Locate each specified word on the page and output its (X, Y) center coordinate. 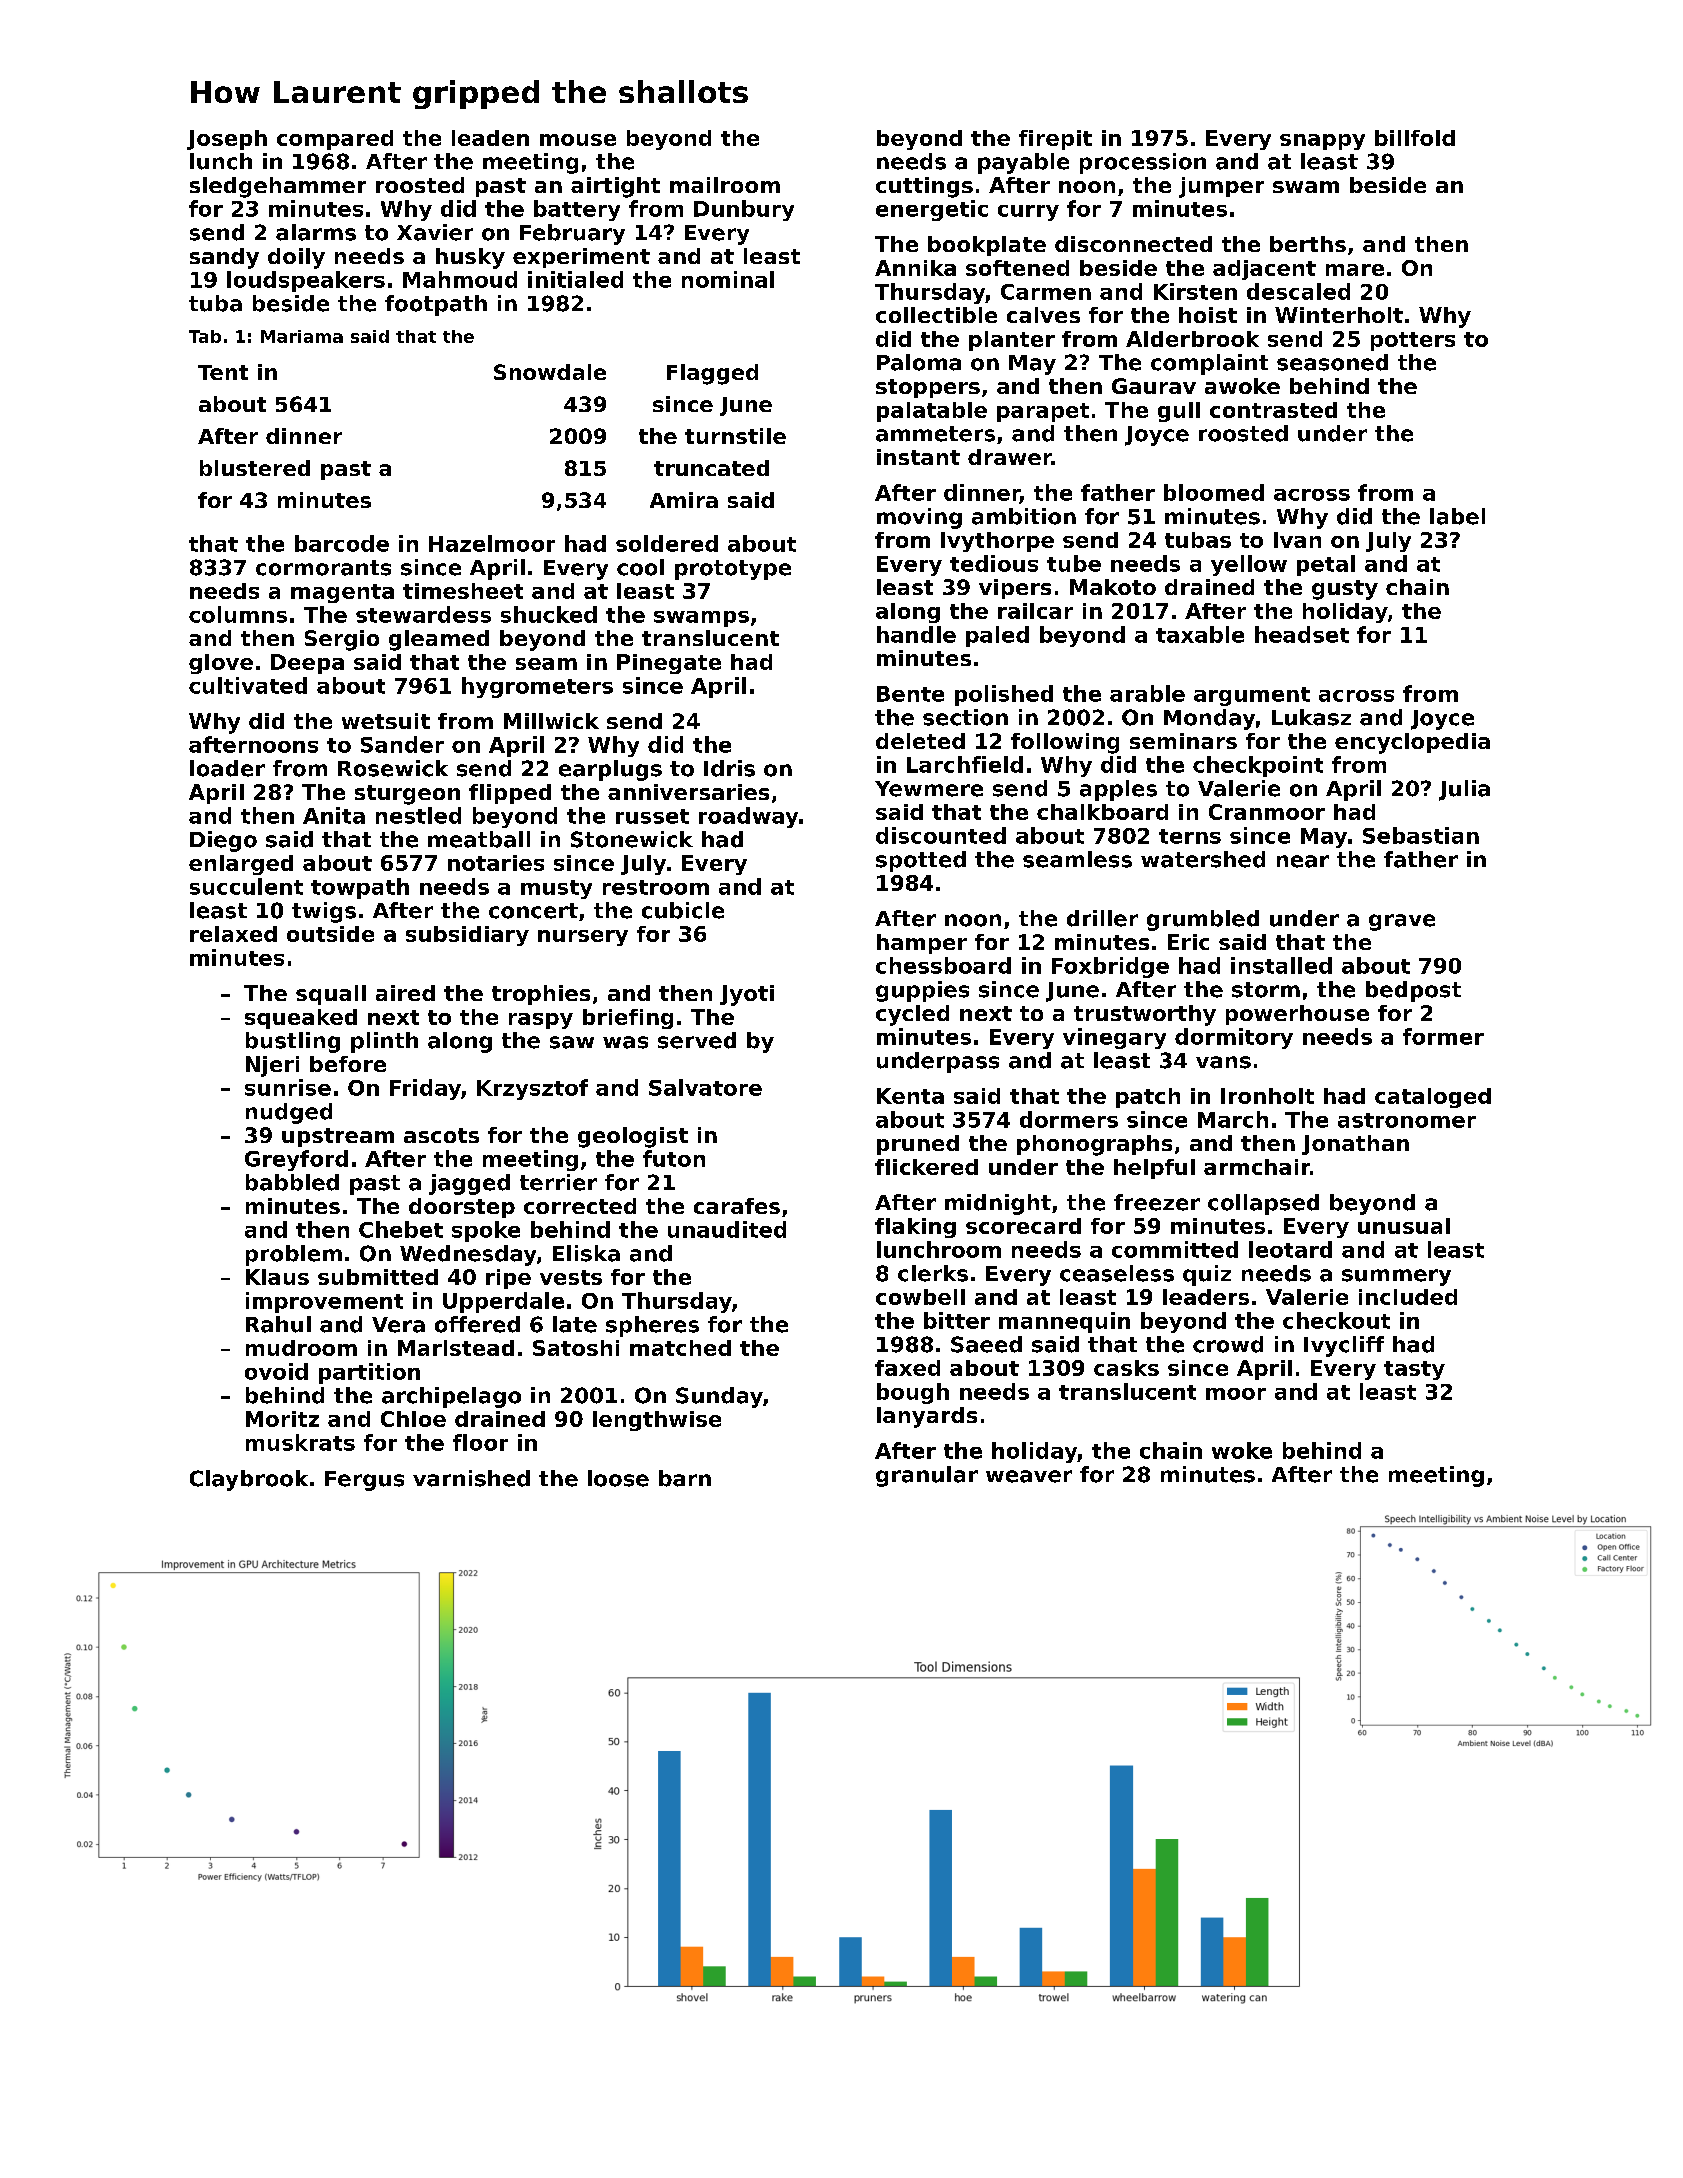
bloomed (1214, 492)
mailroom (725, 185)
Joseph (227, 140)
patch (1148, 1098)
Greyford (296, 1160)
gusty (1345, 590)
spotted (921, 861)
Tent (223, 372)
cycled (912, 1015)
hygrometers (537, 687)
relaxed (233, 934)
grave (1402, 922)
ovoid (276, 1371)
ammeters (935, 434)
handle (916, 634)
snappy (1322, 142)
